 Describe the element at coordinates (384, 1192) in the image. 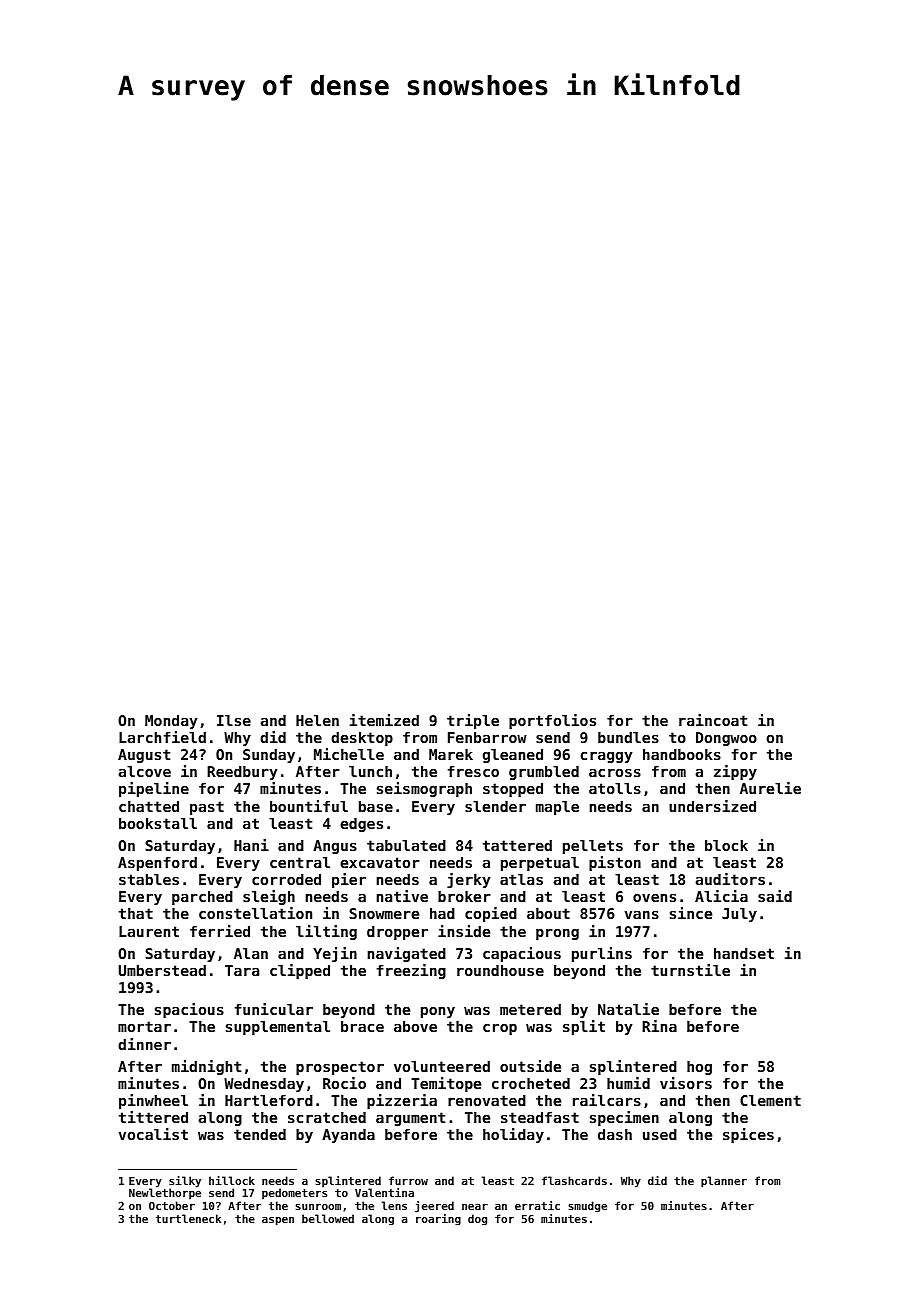

I see `Valentina` at that location.
